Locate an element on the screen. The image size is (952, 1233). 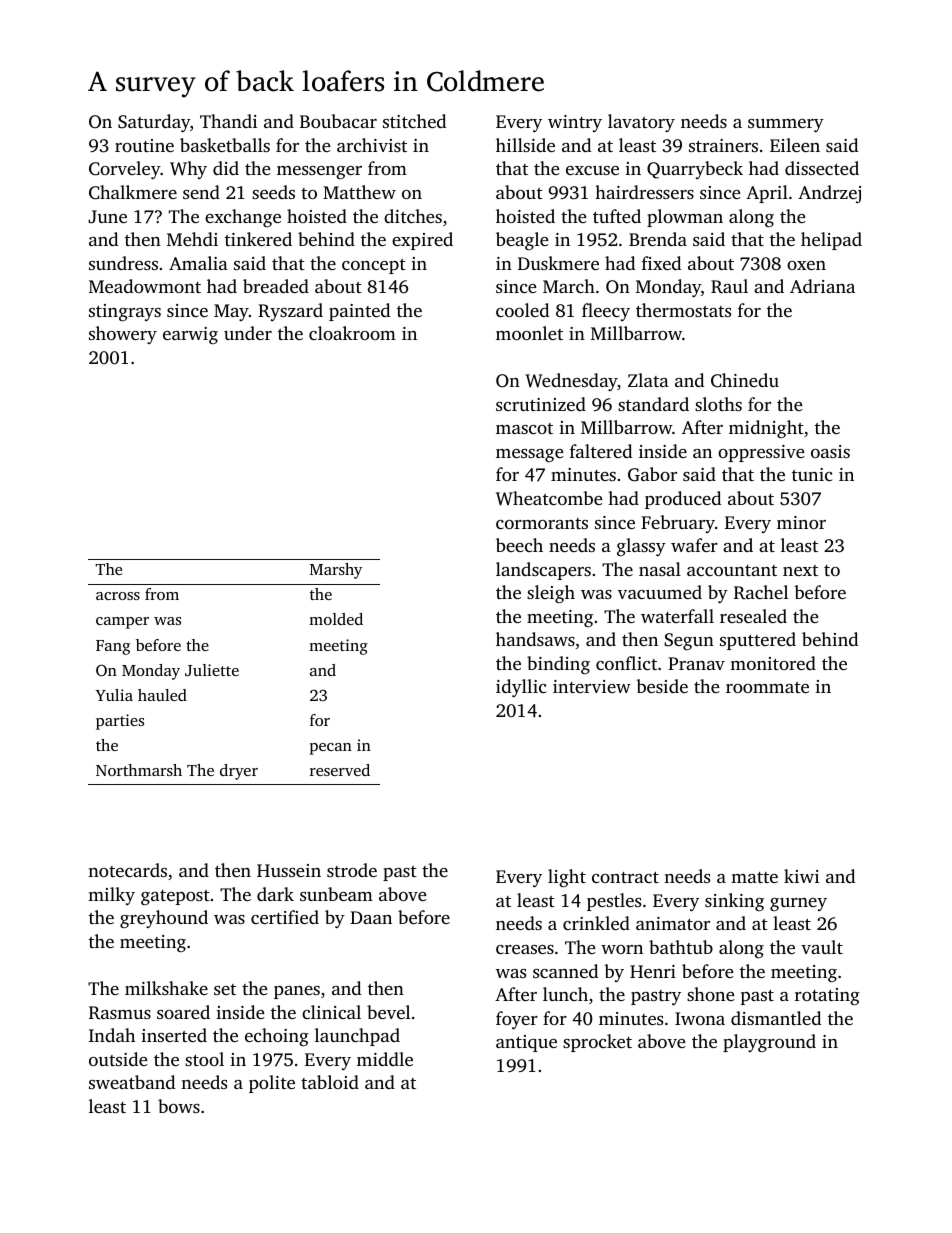
cloakroom is located at coordinates (352, 333).
